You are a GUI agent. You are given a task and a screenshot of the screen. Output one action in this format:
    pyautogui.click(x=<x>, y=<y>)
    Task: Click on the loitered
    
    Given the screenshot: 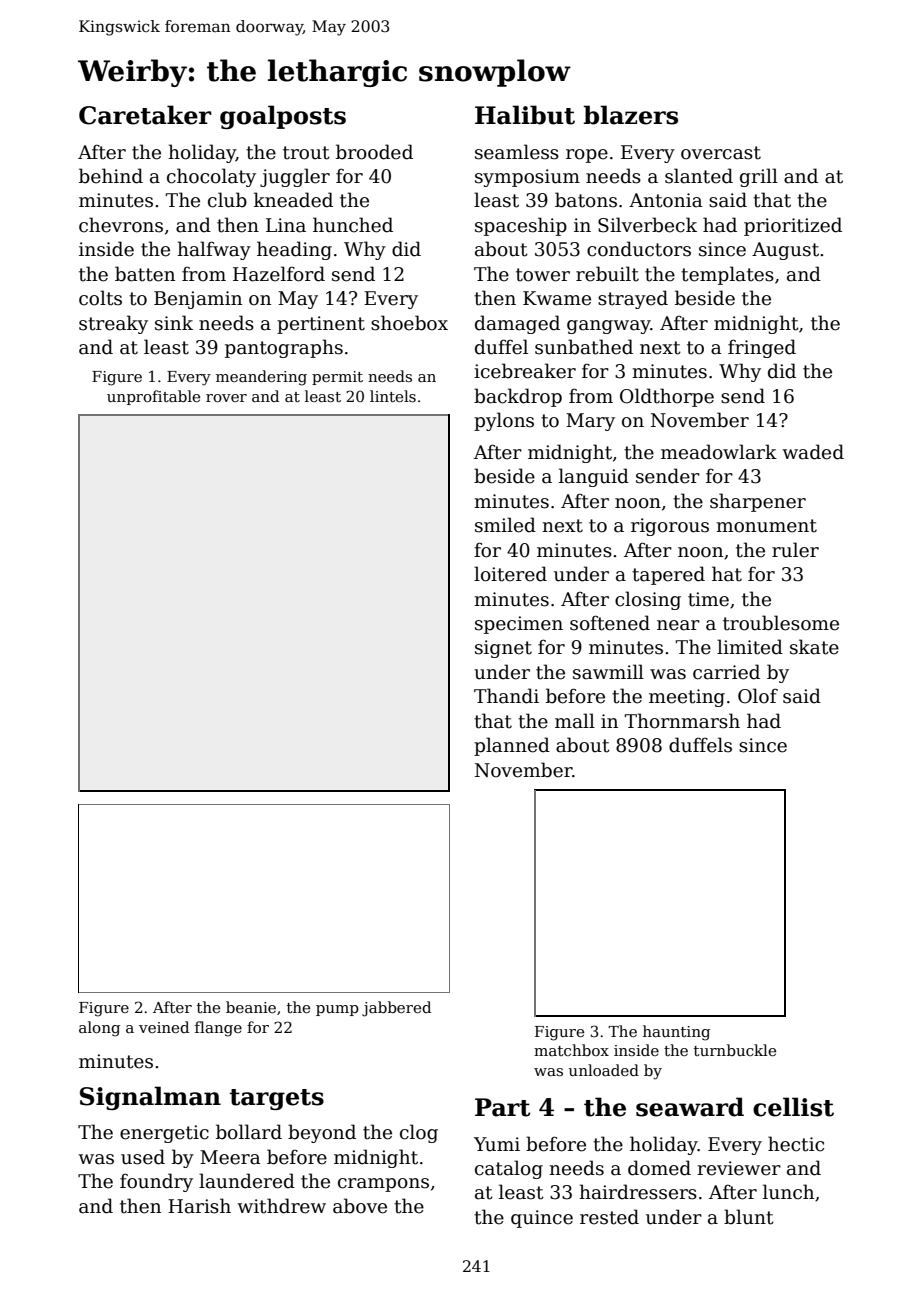 What is the action you would take?
    pyautogui.click(x=510, y=574)
